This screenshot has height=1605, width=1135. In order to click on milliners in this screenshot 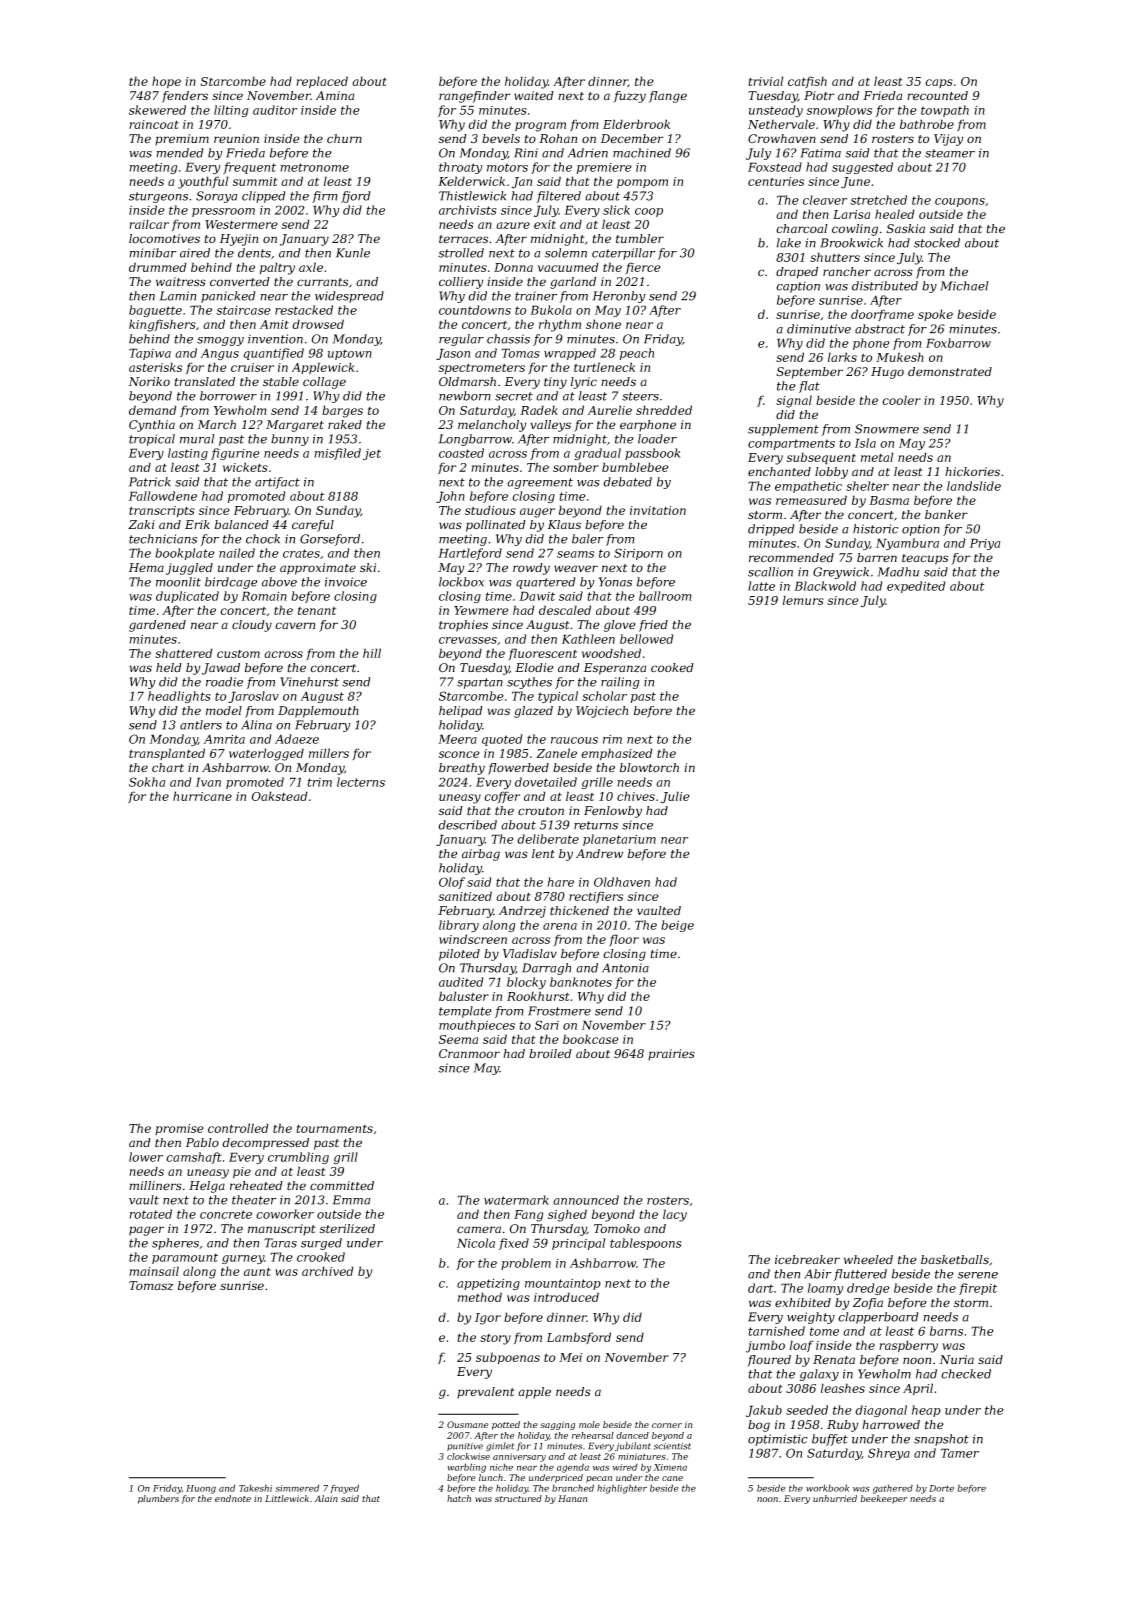, I will do `click(155, 1185)`.
